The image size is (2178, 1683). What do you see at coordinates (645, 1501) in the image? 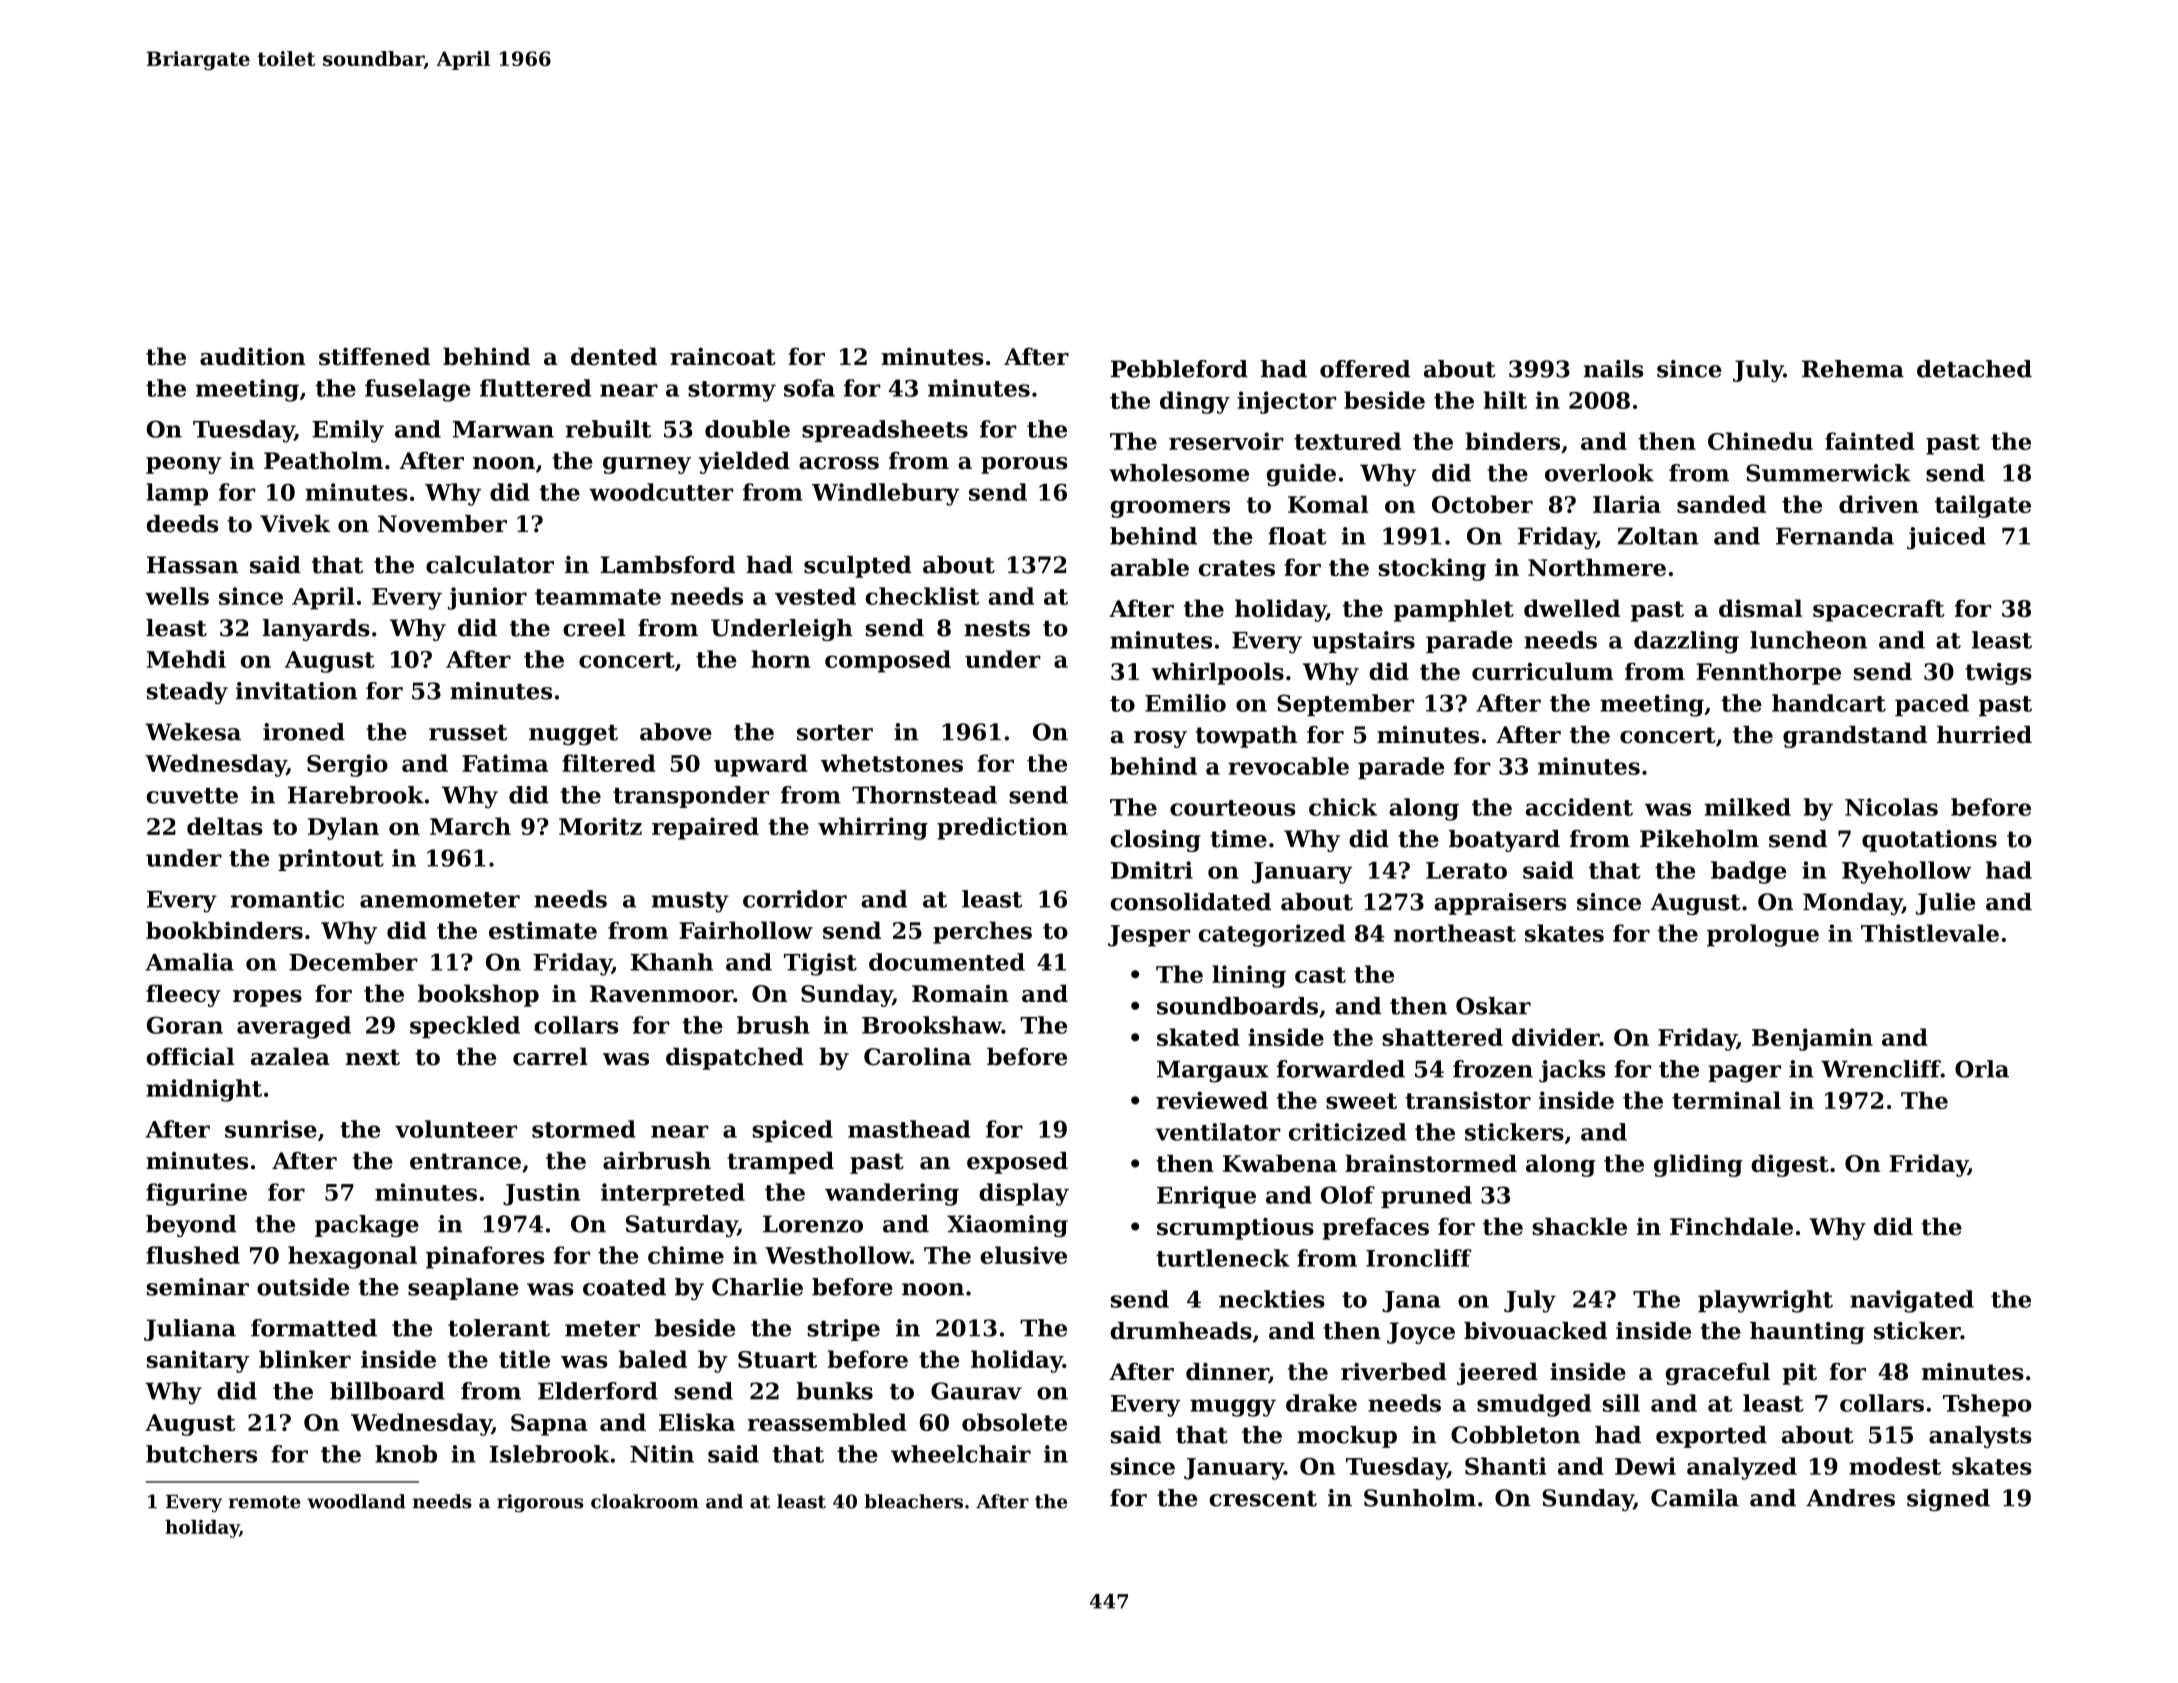
I see `cloakroom` at bounding box center [645, 1501].
